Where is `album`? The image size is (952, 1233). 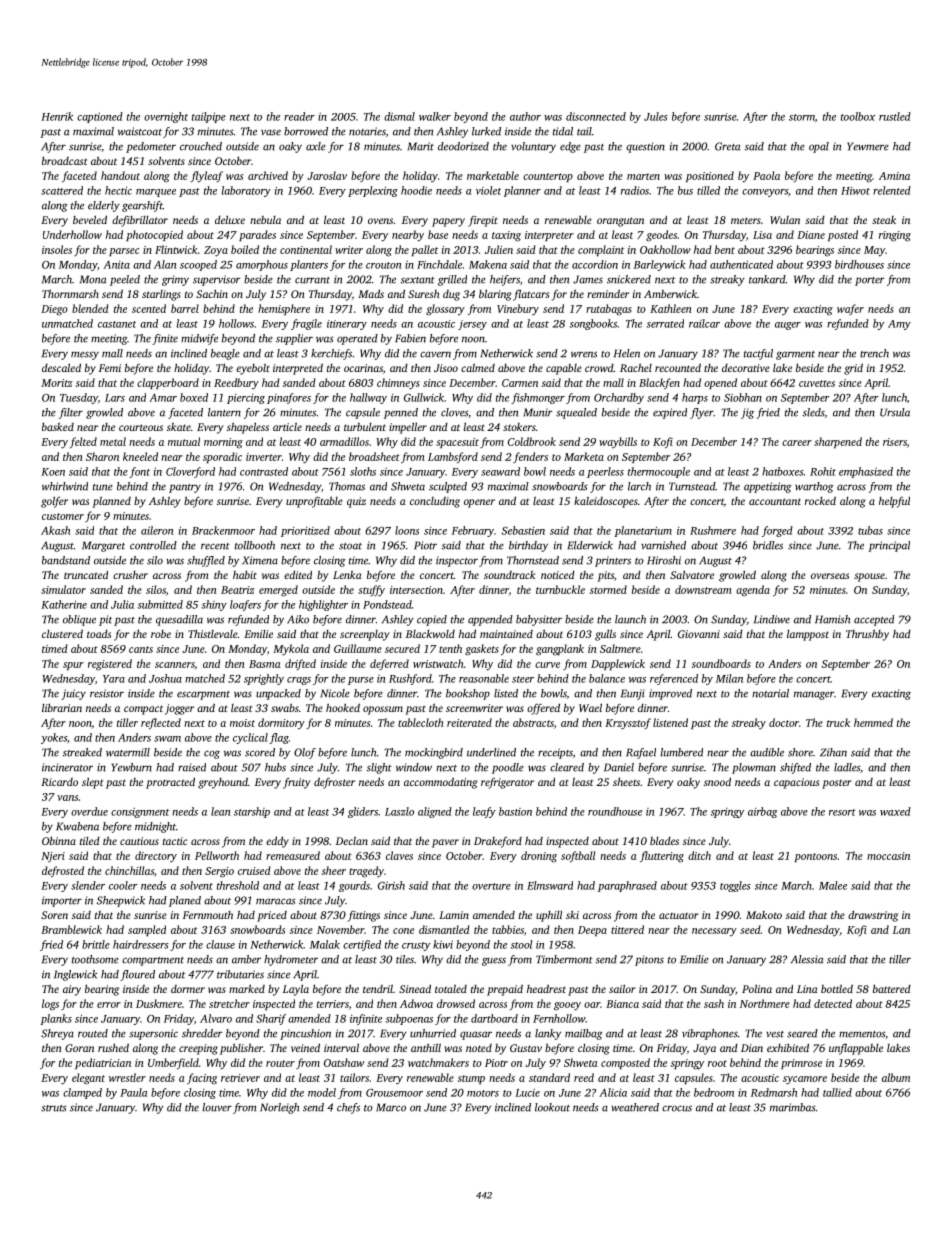 album is located at coordinates (896, 1077).
